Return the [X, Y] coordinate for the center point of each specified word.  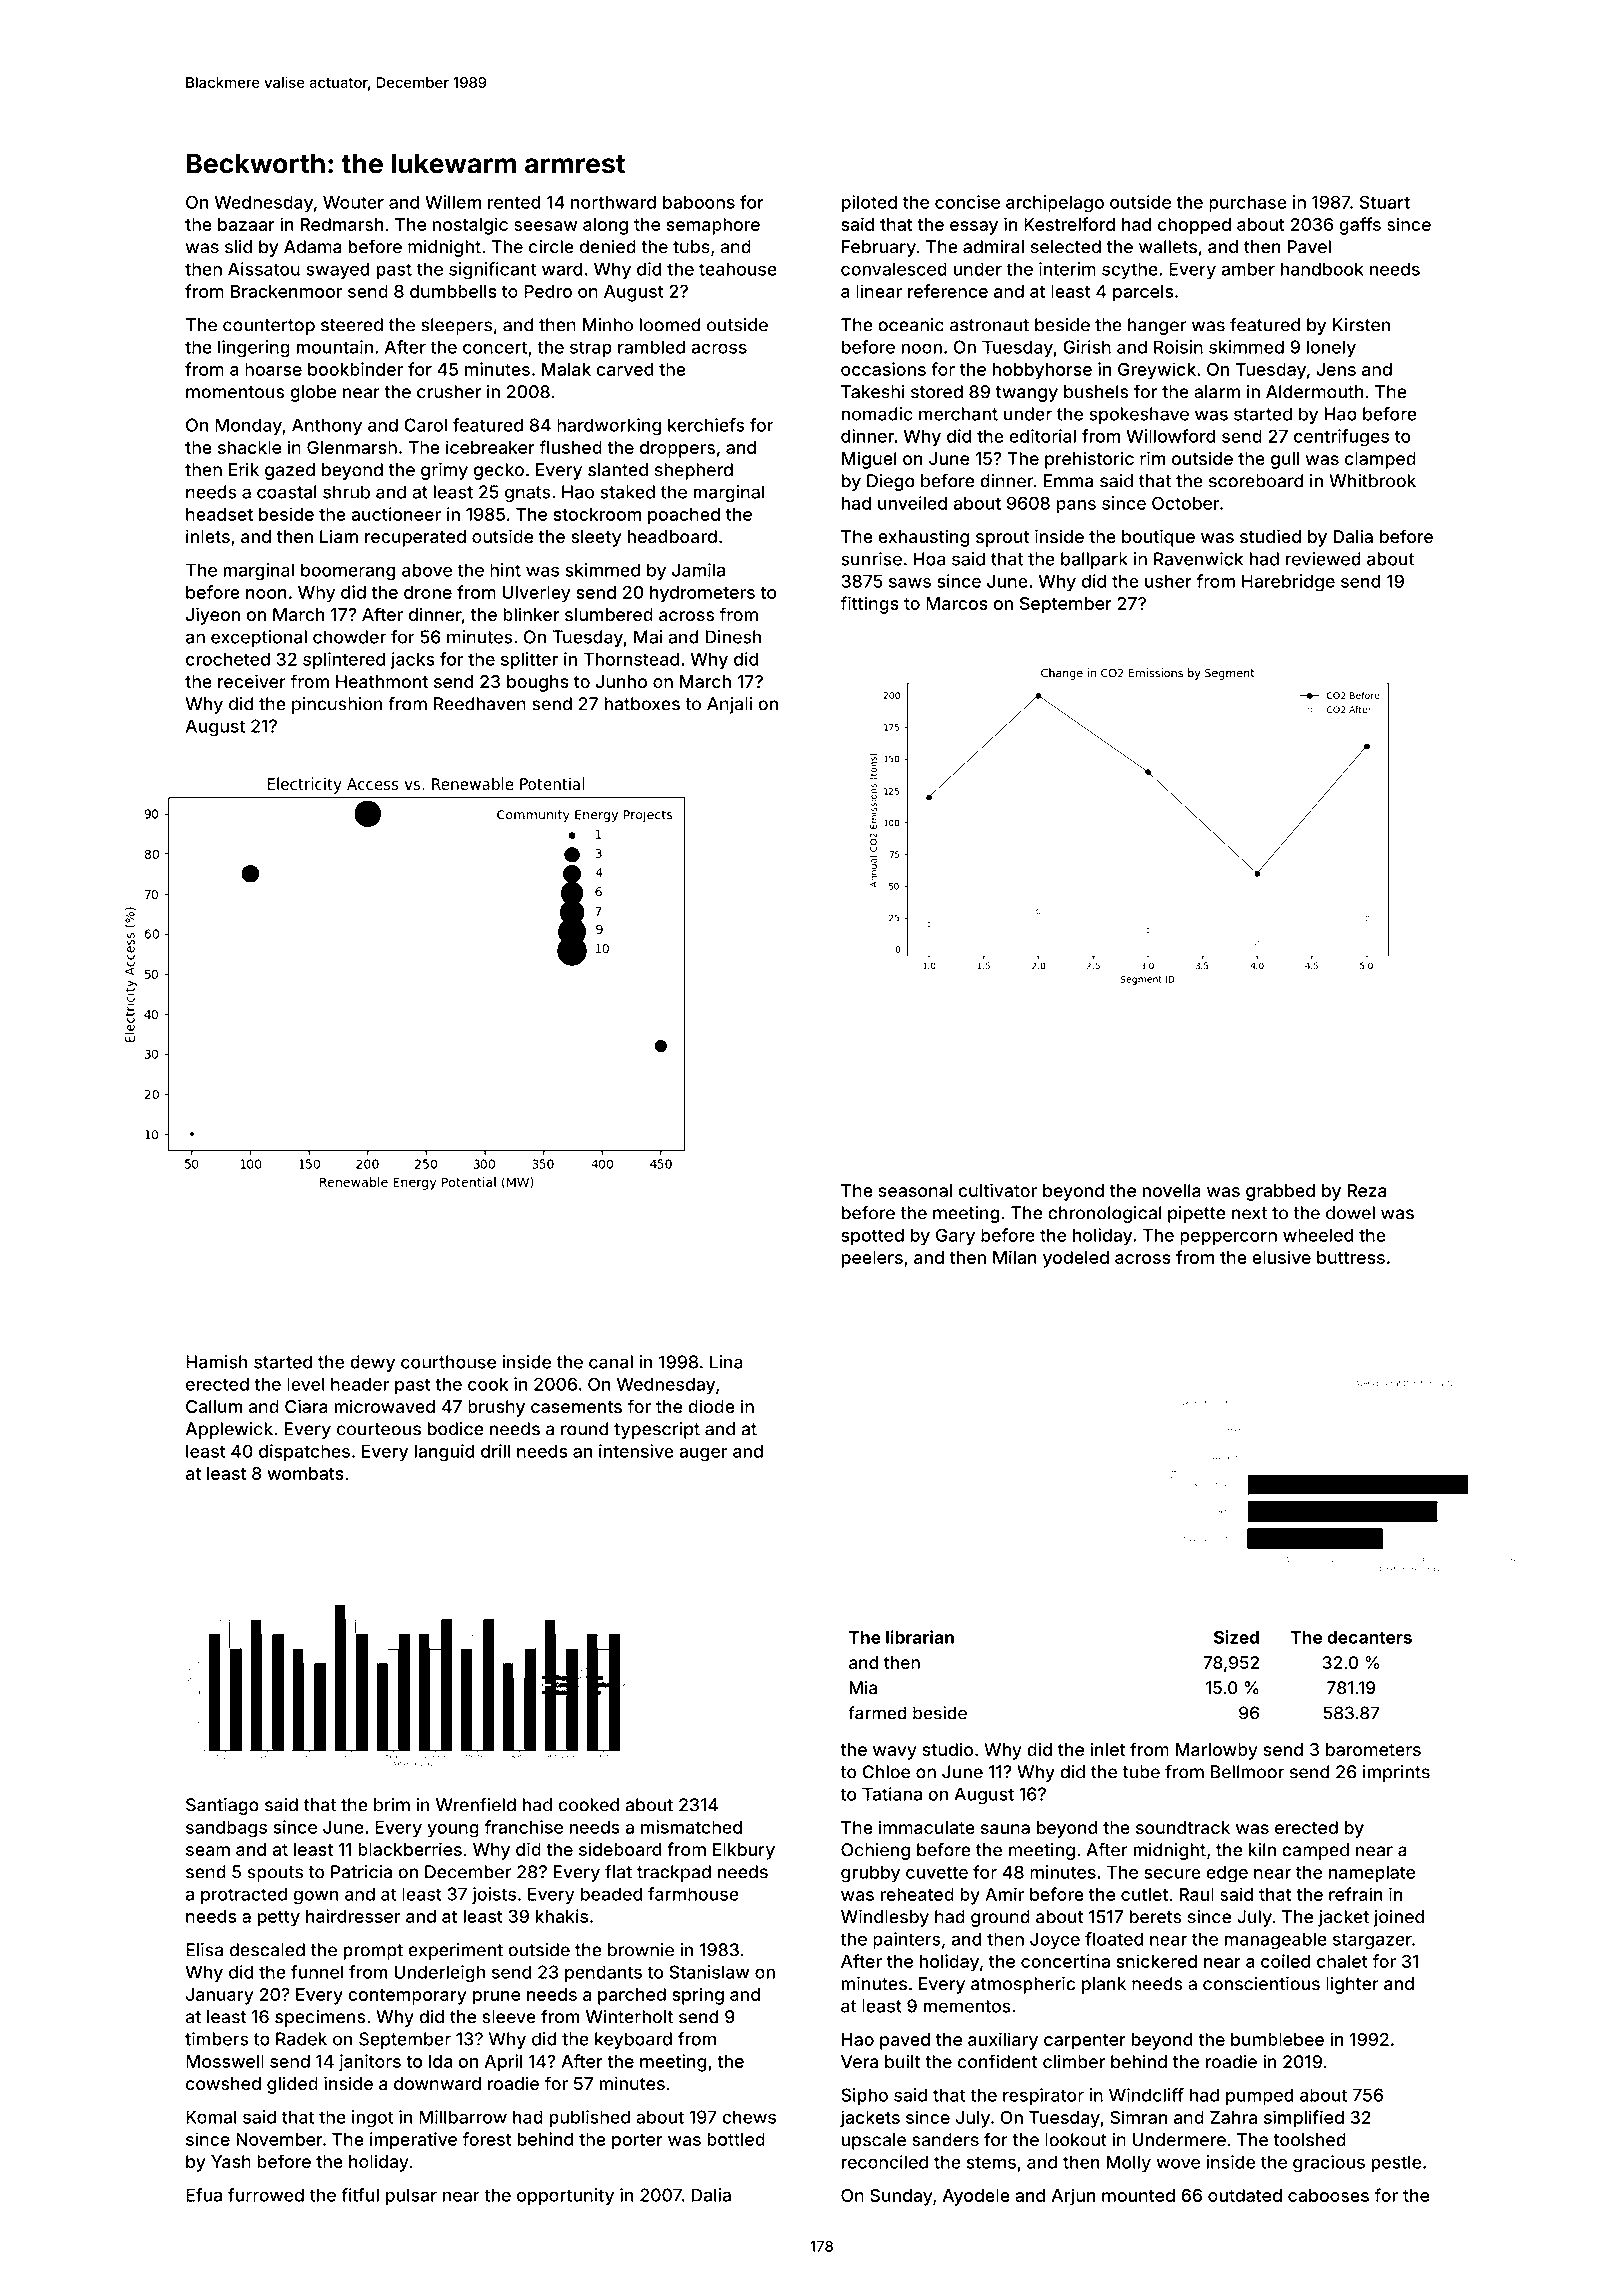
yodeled [1076, 1259]
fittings [869, 605]
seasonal [915, 1190]
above [427, 570]
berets [1155, 1917]
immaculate [927, 1827]
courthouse [448, 1362]
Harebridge [1288, 583]
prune [496, 1998]
